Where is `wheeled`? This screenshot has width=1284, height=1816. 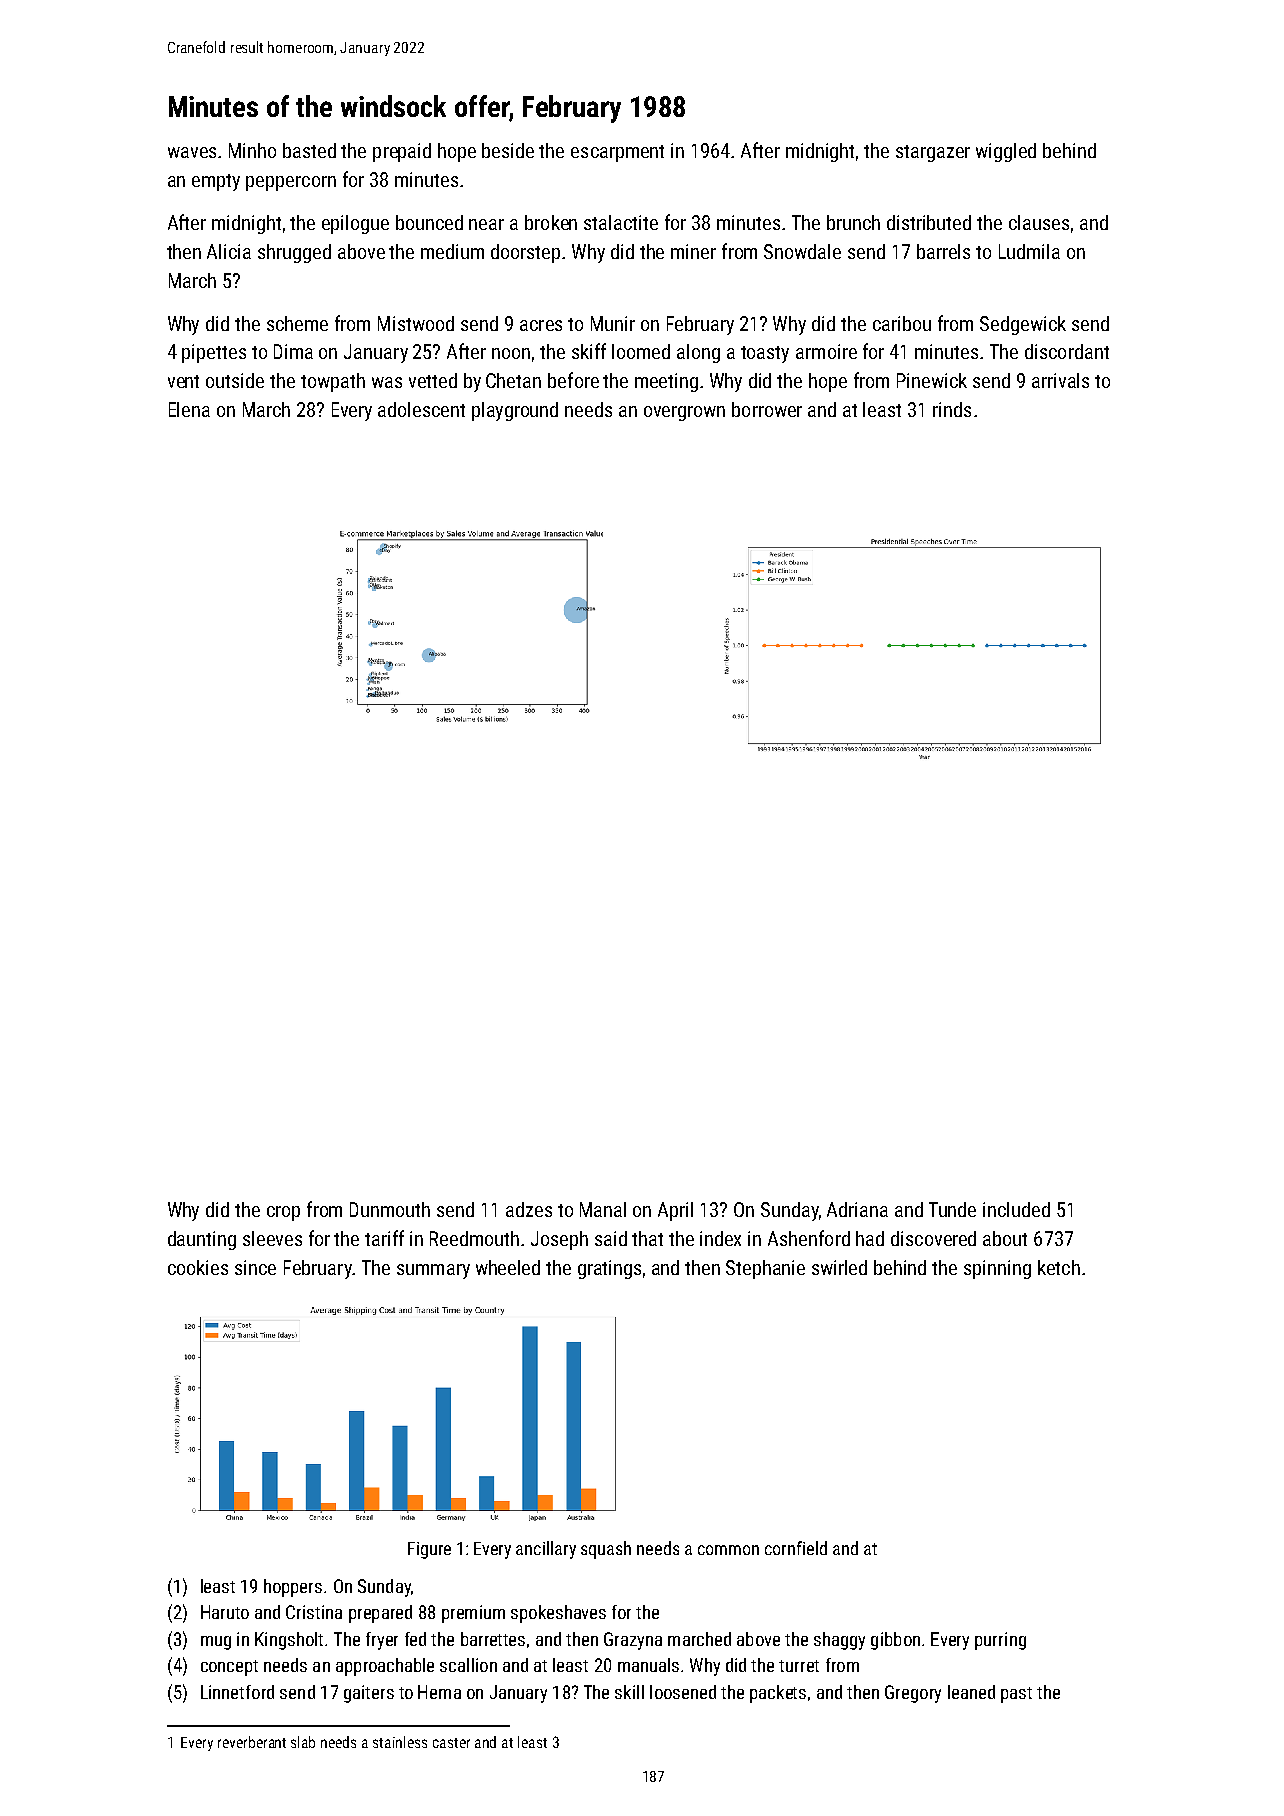 wheeled is located at coordinates (508, 1267).
